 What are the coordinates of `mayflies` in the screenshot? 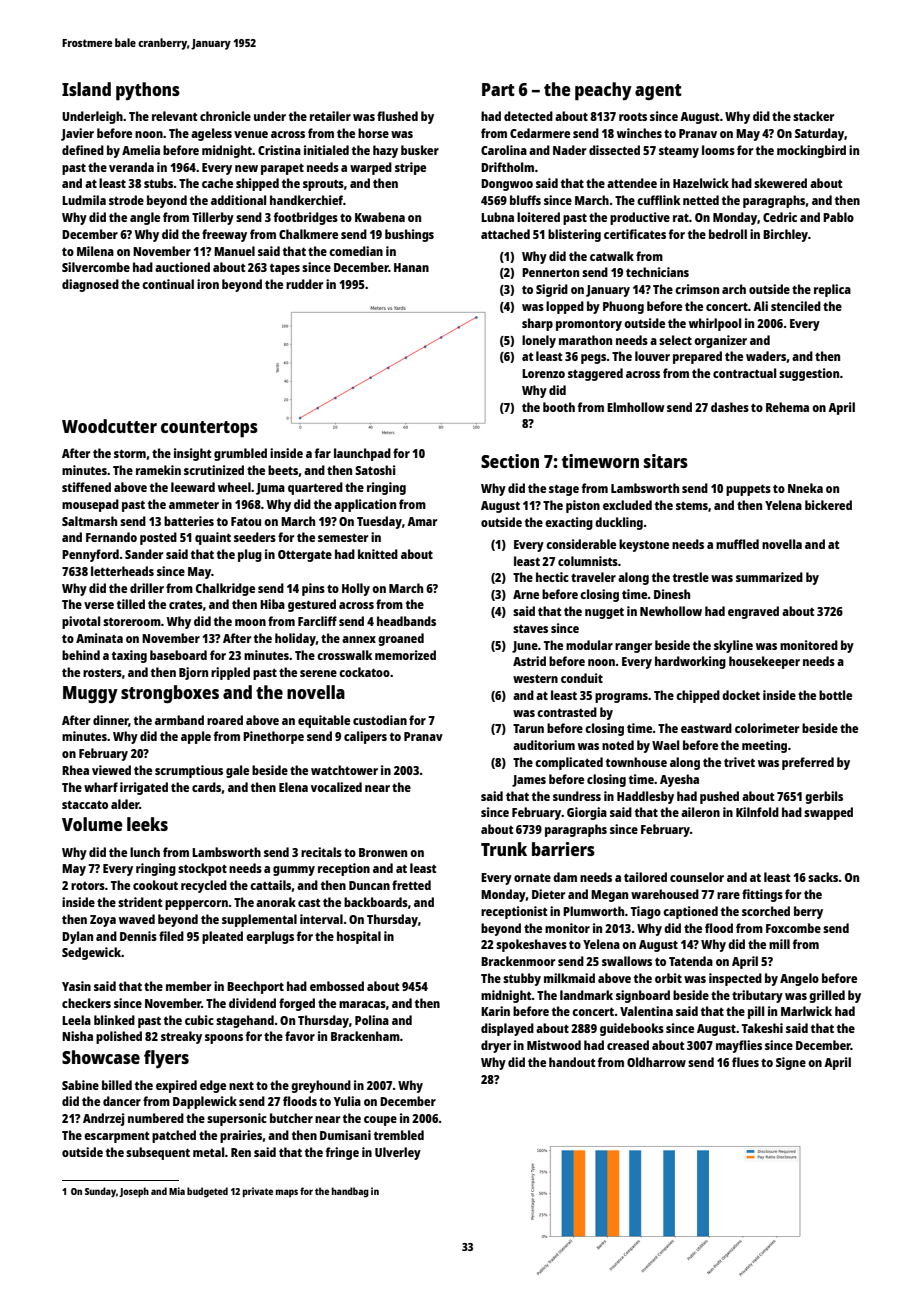 It's located at (739, 1046).
